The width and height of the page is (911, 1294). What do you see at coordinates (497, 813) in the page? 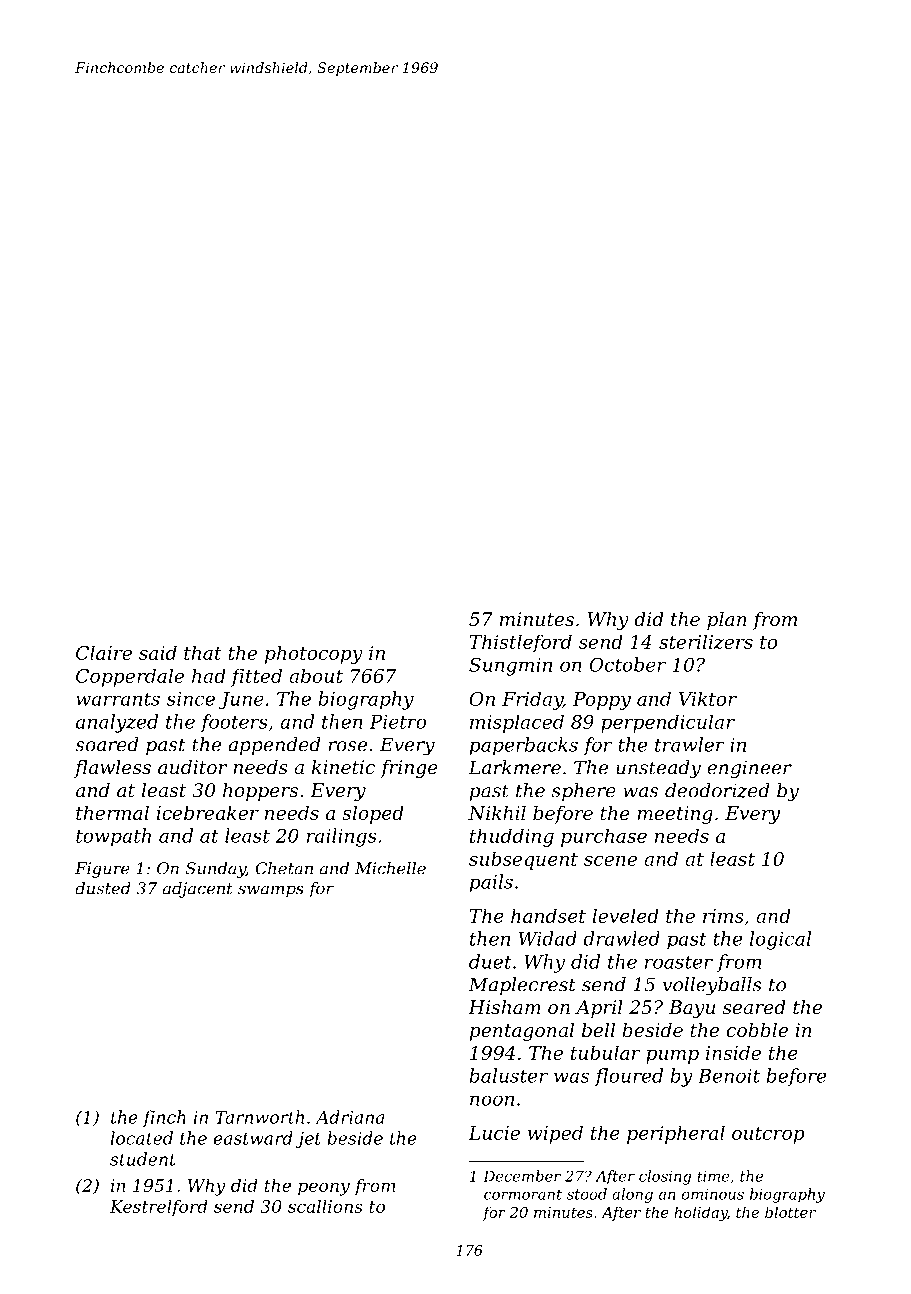
I see `Nikhil` at bounding box center [497, 813].
